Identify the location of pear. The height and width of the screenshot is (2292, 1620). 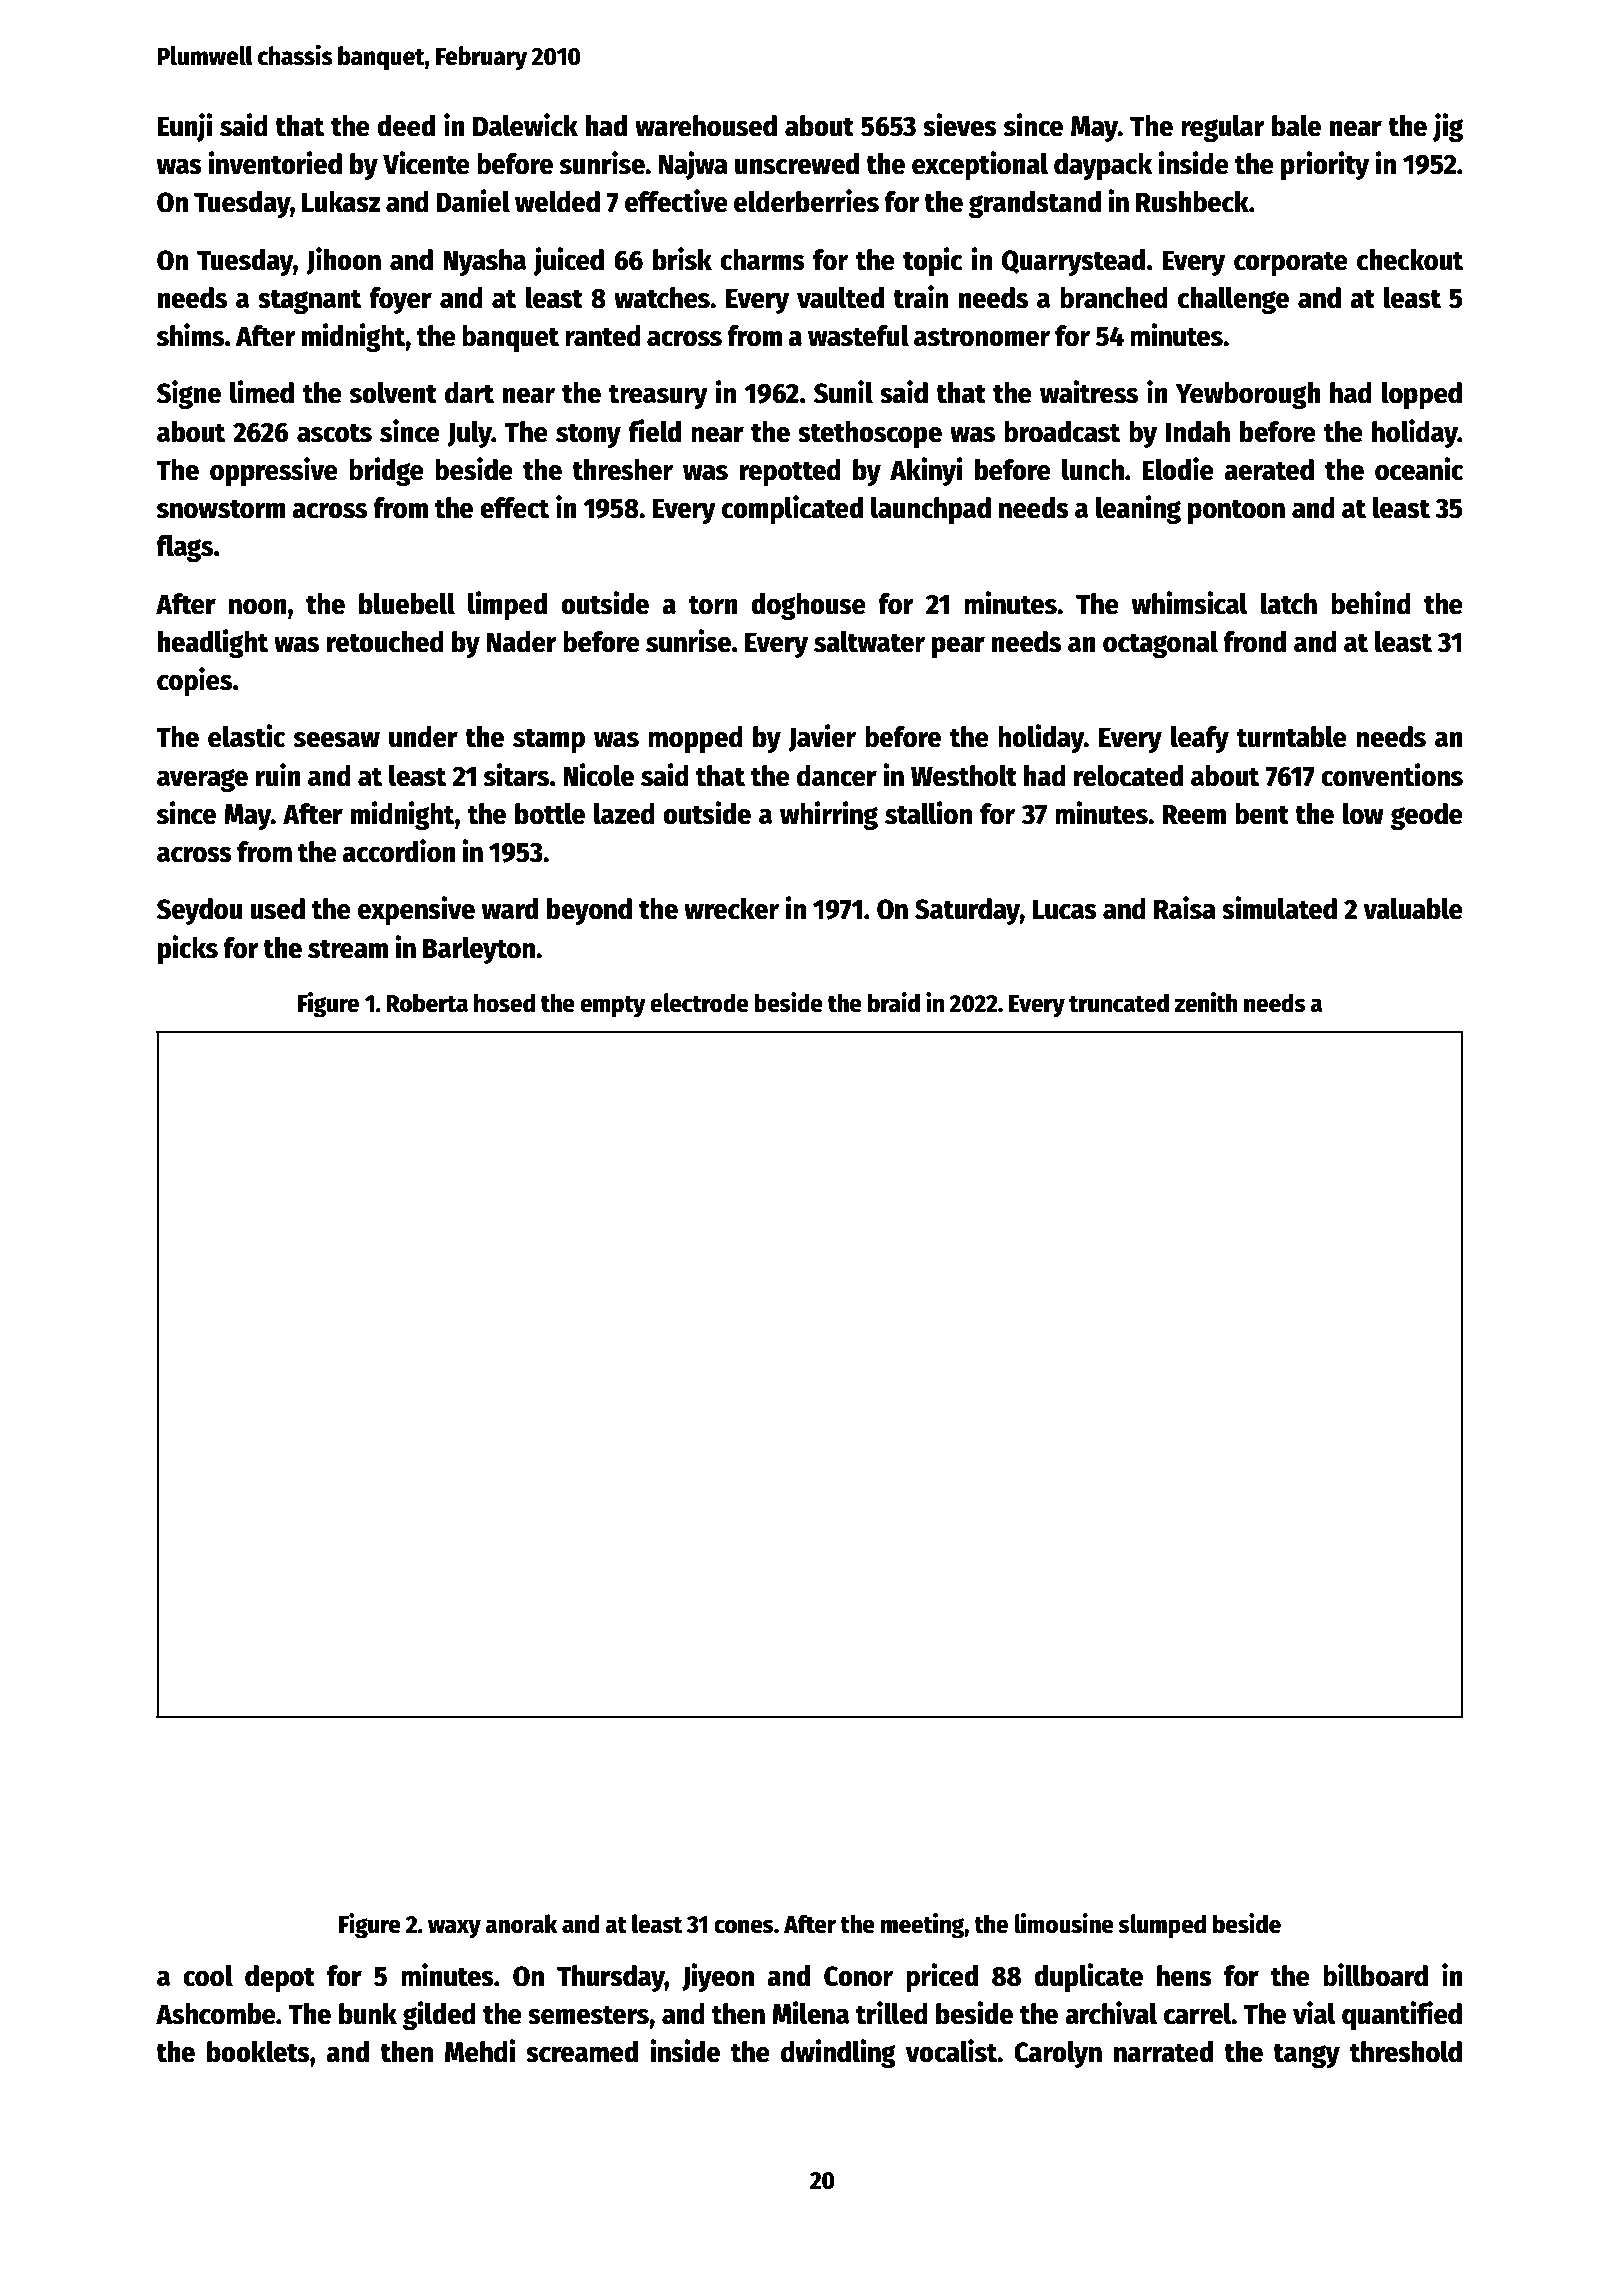
(958, 647).
